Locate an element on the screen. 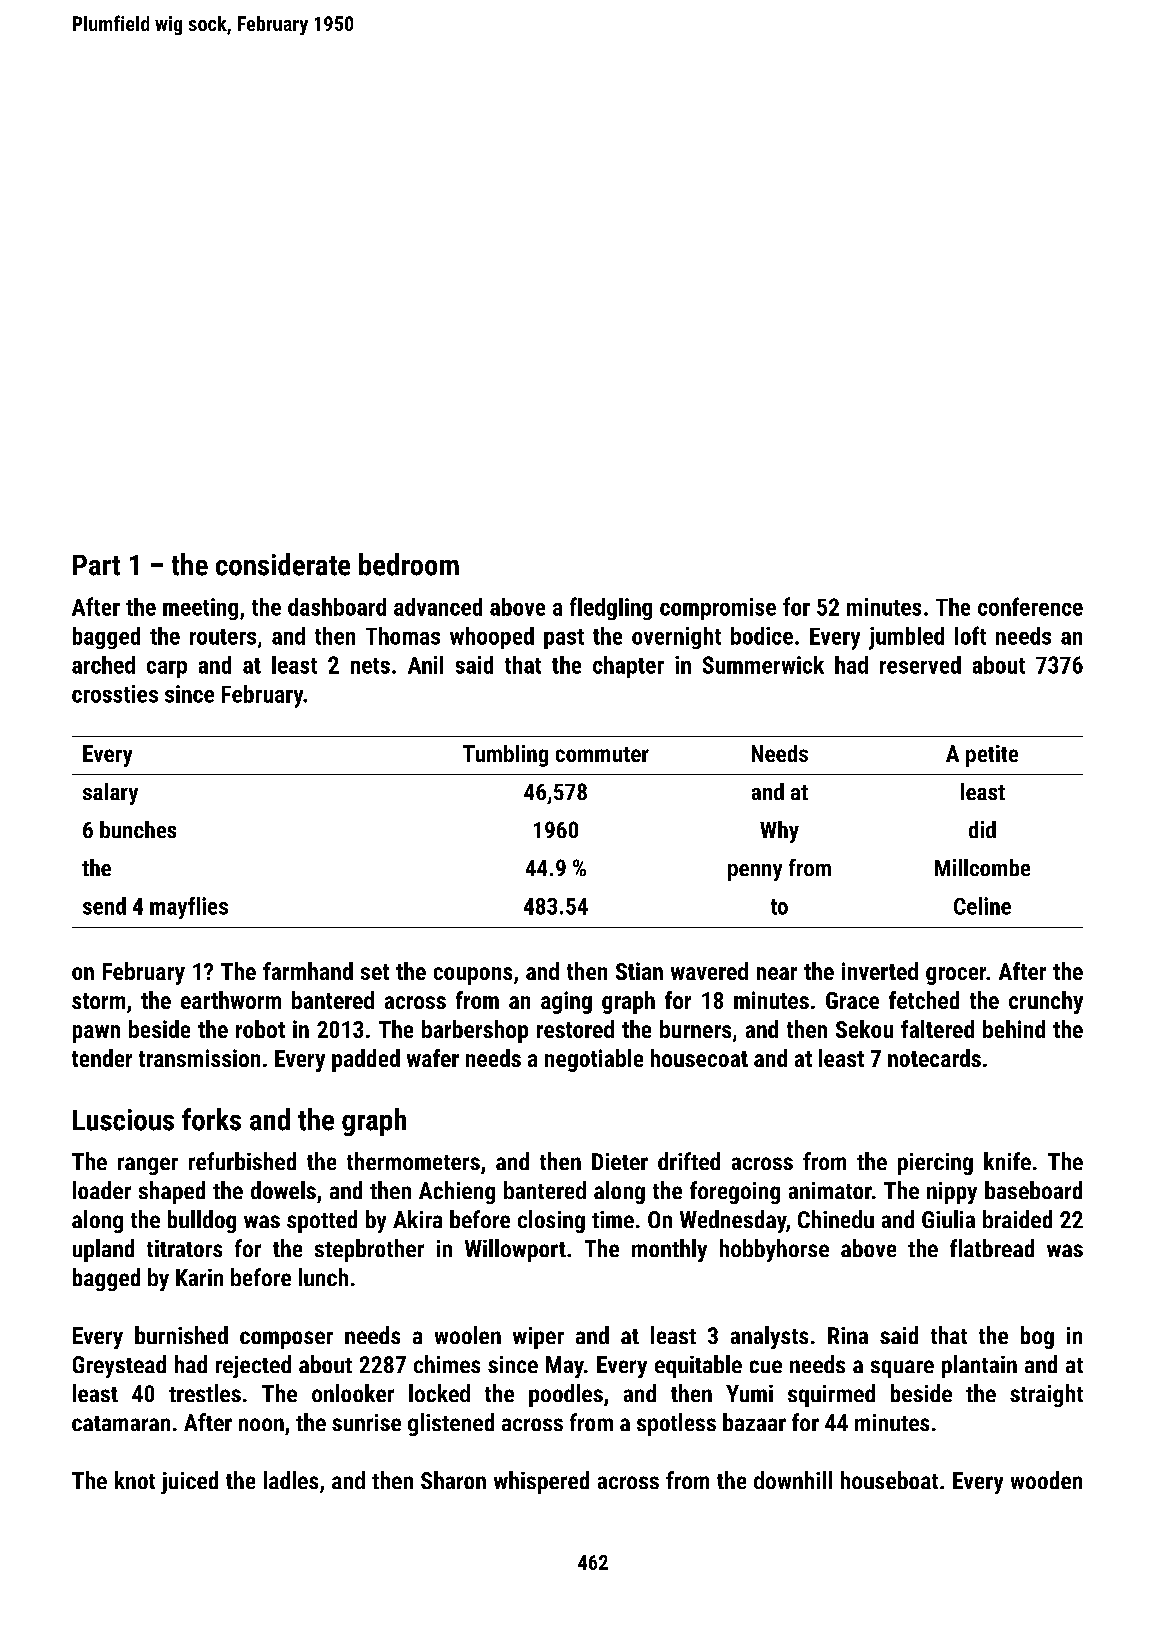 This screenshot has width=1155, height=1633. piercing is located at coordinates (935, 1164).
